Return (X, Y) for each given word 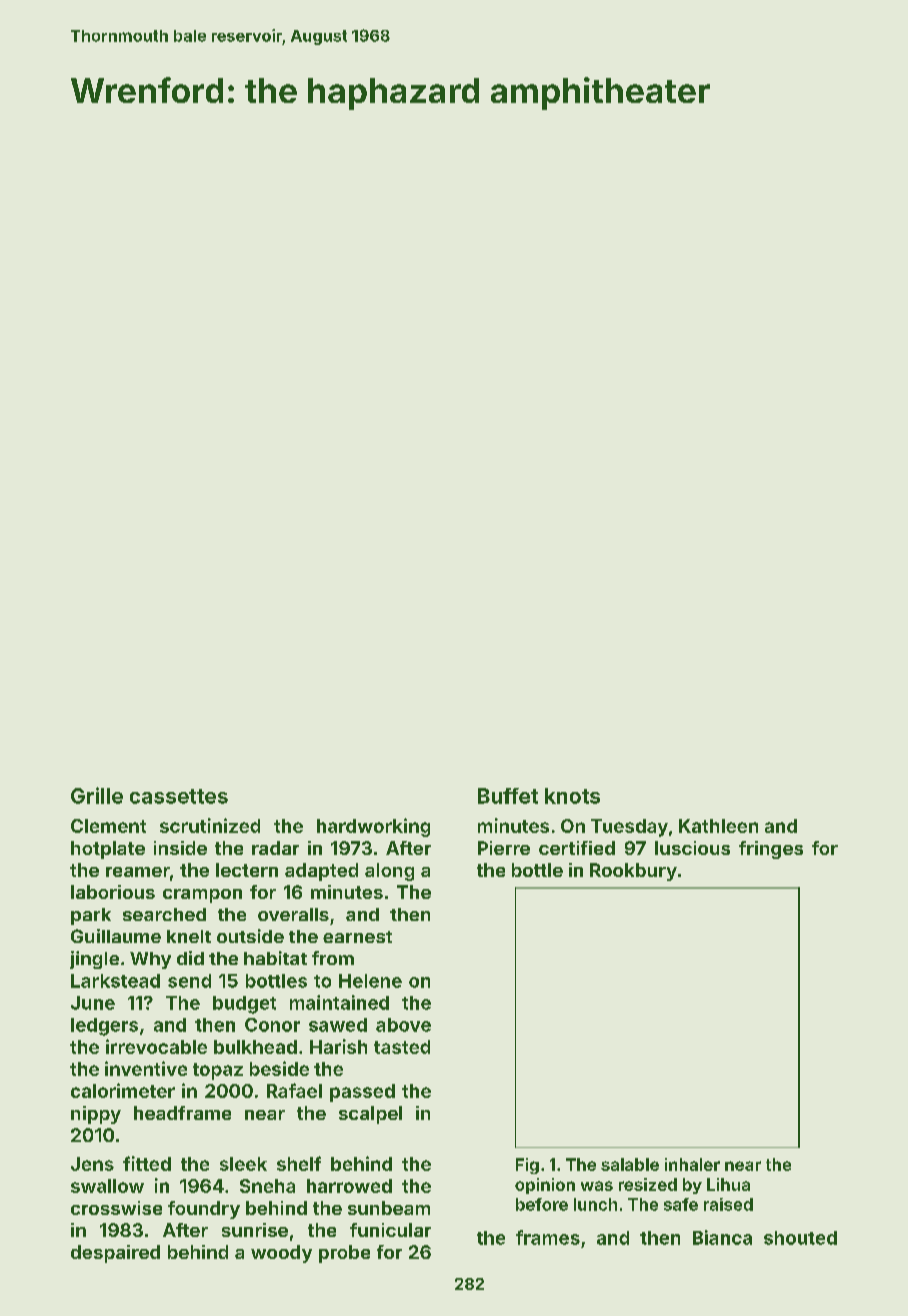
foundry (204, 1210)
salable (630, 1164)
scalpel (370, 1115)
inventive (146, 1068)
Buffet (508, 796)
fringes (771, 850)
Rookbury (633, 872)
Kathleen (718, 826)
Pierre (504, 848)
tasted (402, 1047)
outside (250, 936)
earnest (357, 937)
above (403, 1025)
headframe (182, 1113)
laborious (113, 892)
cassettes (179, 796)
